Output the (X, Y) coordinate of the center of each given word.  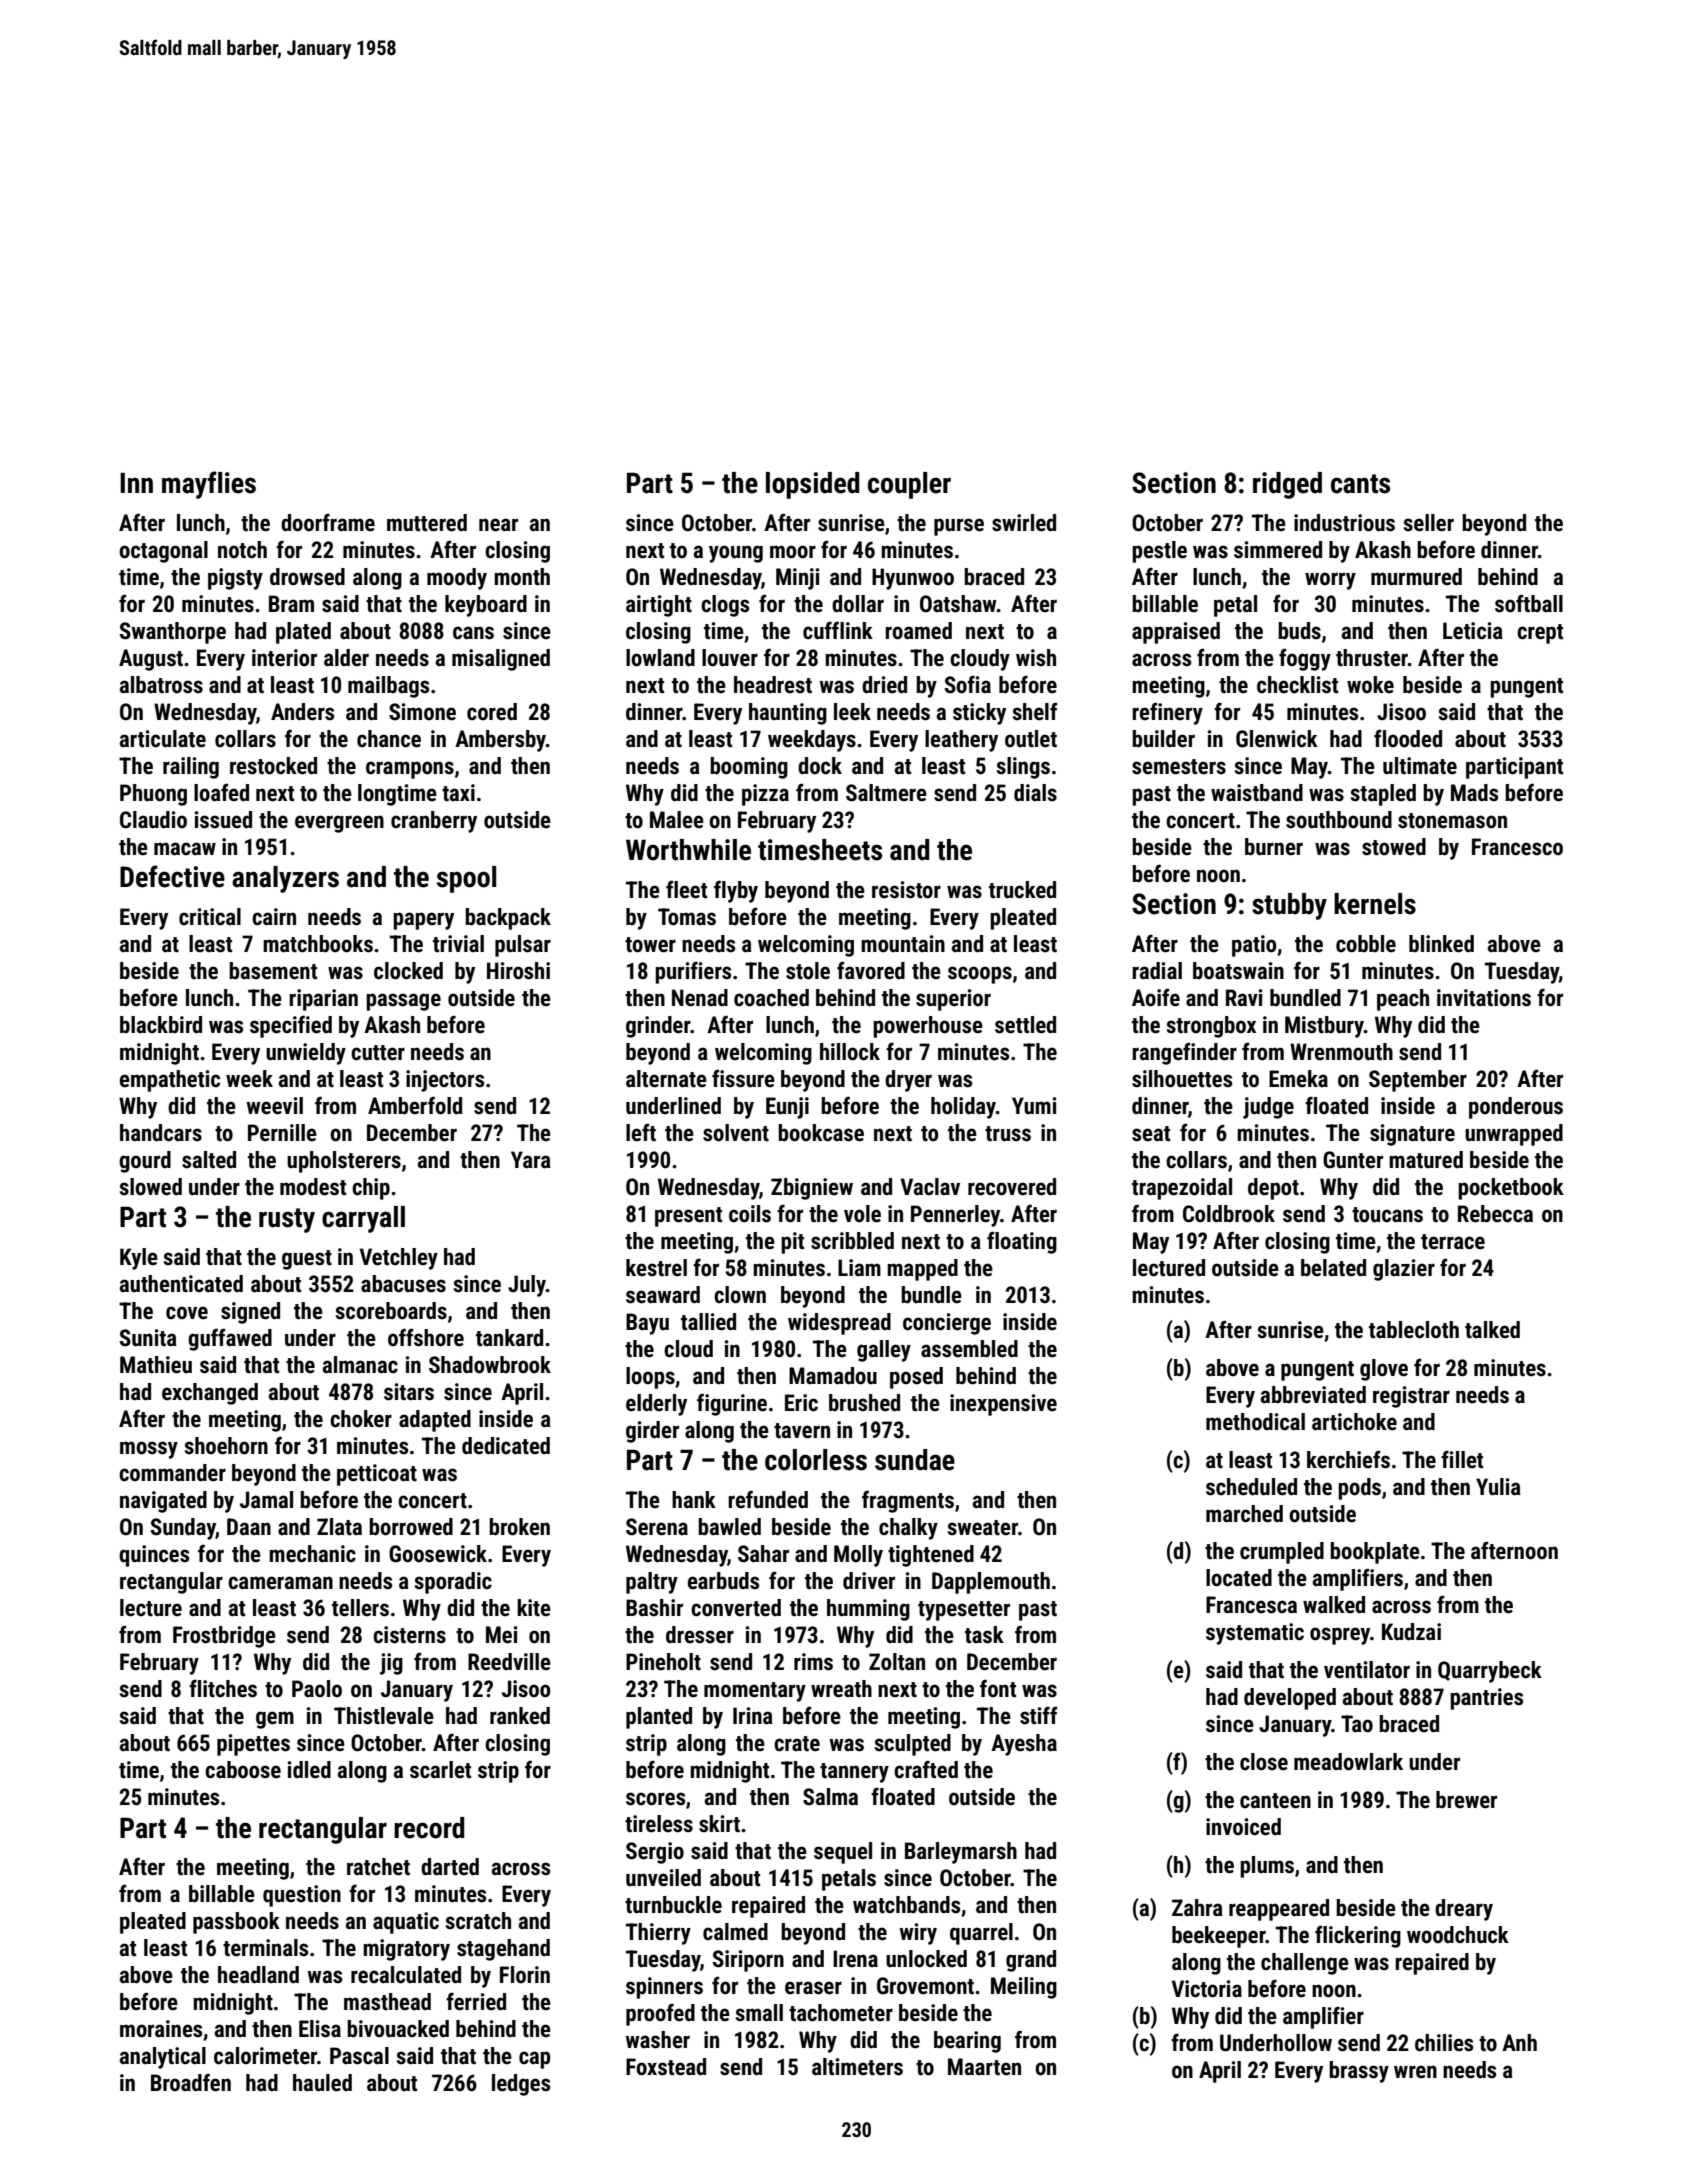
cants (1360, 484)
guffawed (230, 1339)
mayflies (209, 485)
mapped (922, 1270)
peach (1403, 1000)
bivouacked (398, 2029)
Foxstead (666, 2067)
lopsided (813, 485)
